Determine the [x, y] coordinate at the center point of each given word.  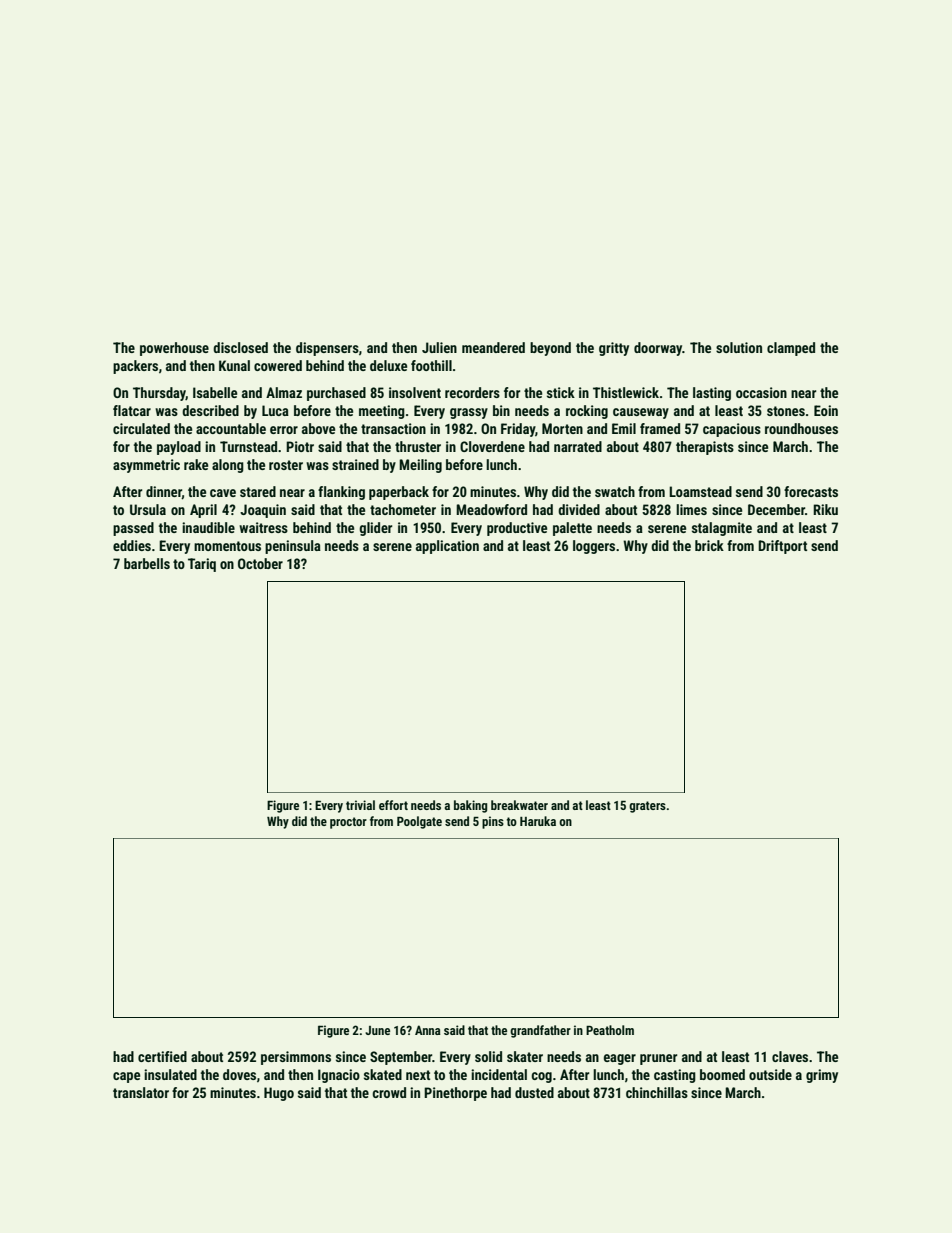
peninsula [293, 547]
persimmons [296, 1058]
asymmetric [146, 466]
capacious [732, 430]
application [447, 547]
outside [770, 1074]
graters [647, 807]
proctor [348, 823]
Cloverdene [492, 446]
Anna [428, 1030]
